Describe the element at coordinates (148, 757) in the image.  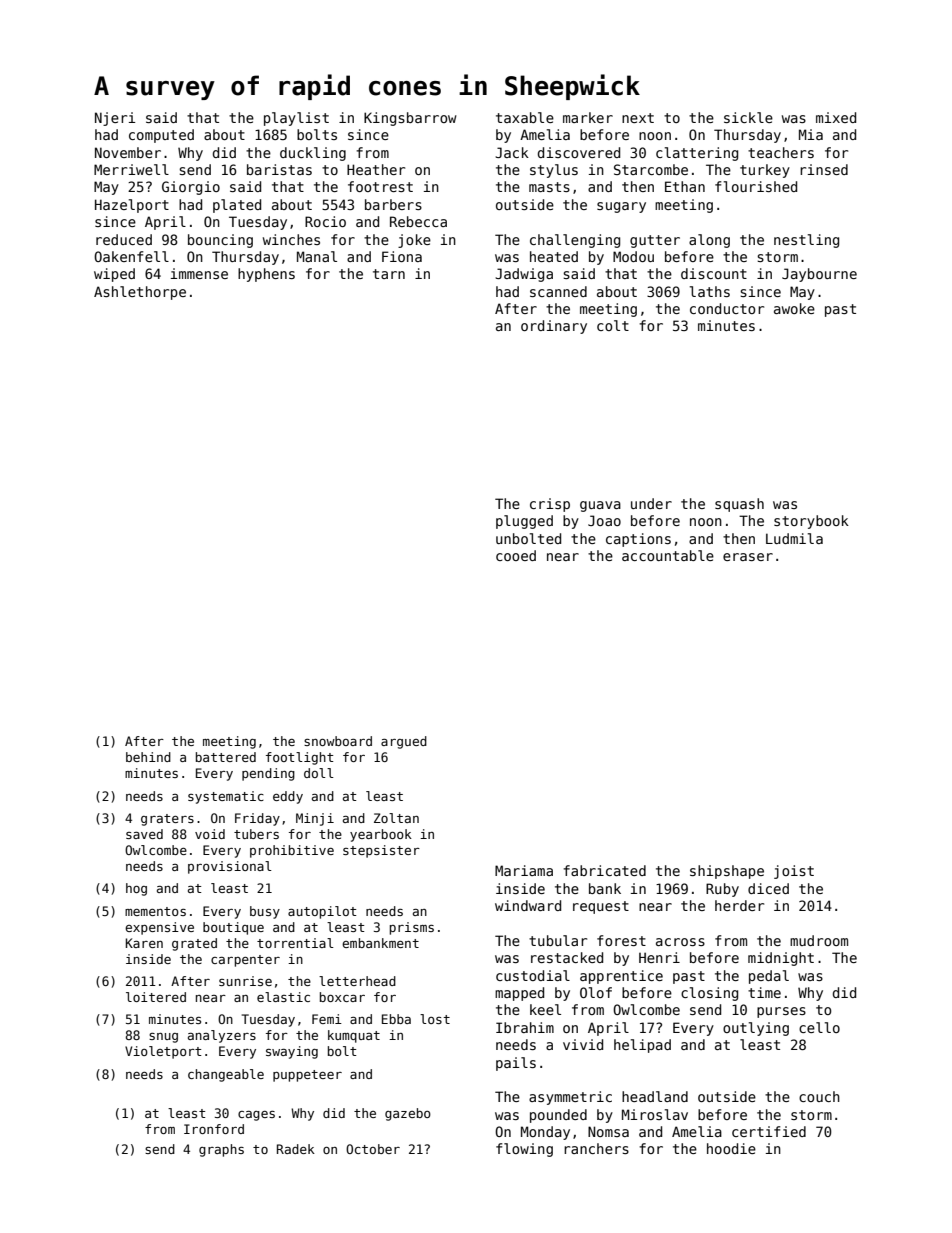
I see `behind` at that location.
